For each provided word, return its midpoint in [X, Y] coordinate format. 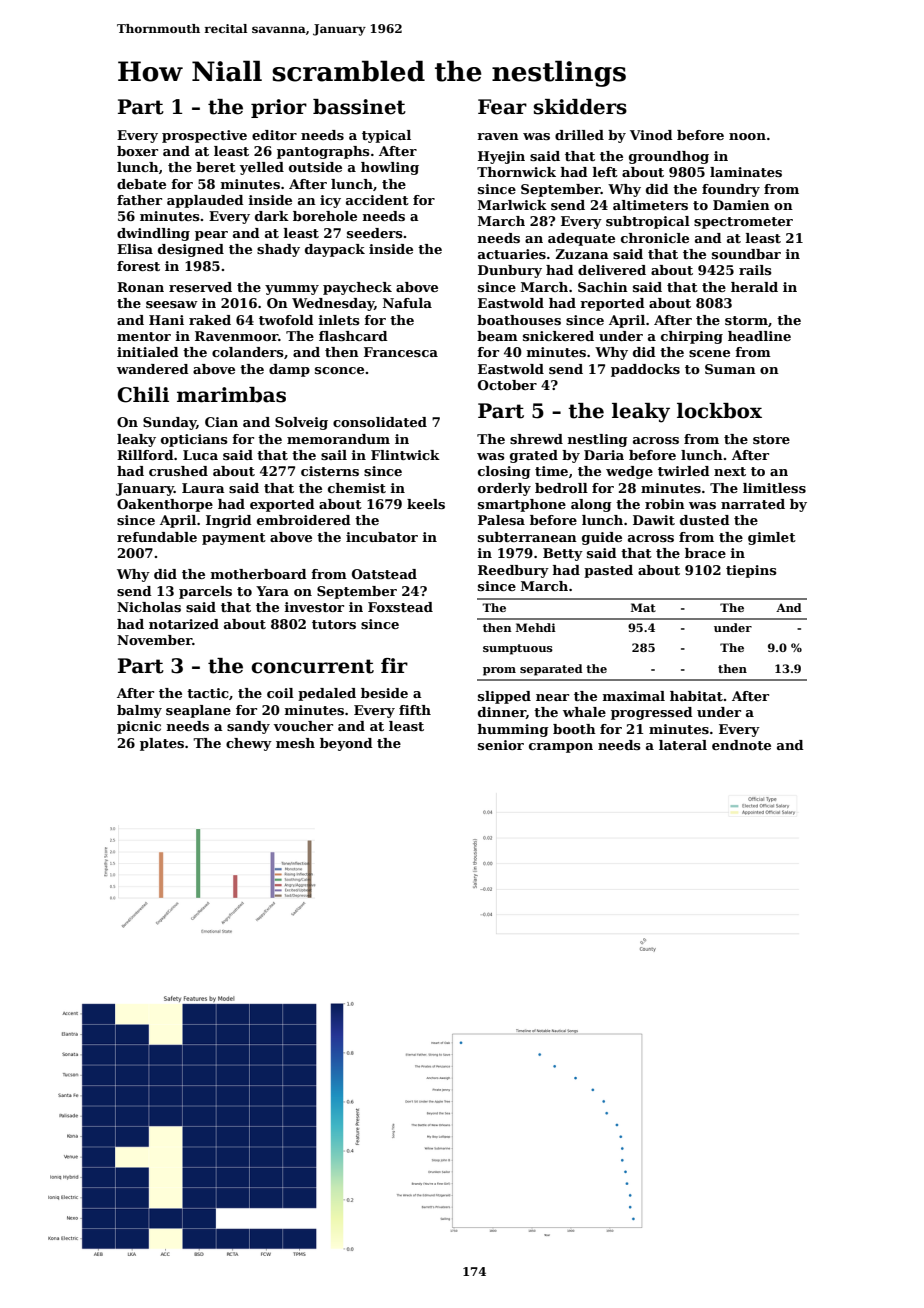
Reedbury [513, 571]
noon [747, 136]
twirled [684, 471]
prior [279, 108]
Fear [502, 107]
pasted [608, 571]
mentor [144, 336]
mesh [295, 743]
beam [497, 336]
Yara [272, 591]
